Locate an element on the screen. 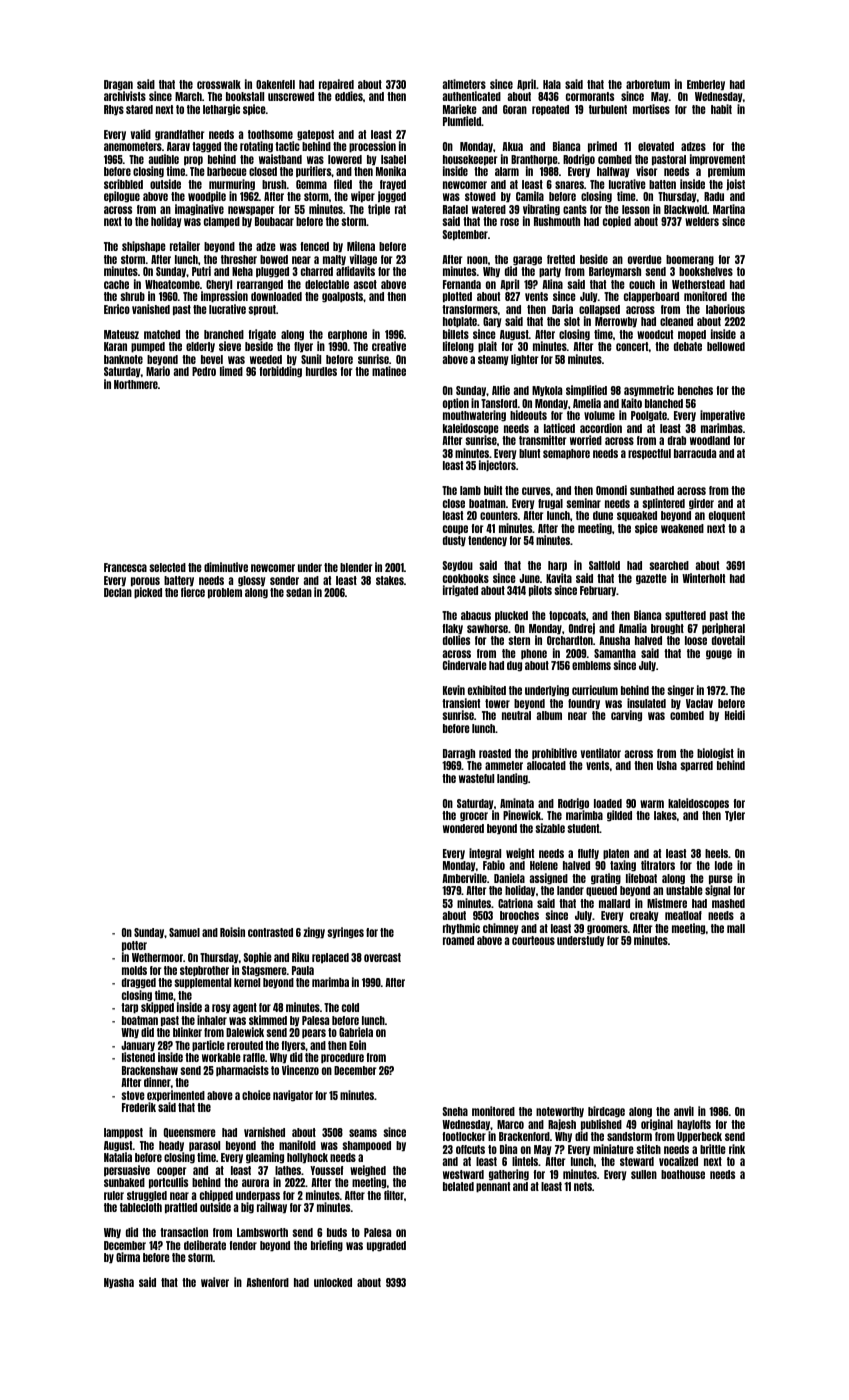 The height and width of the screenshot is (1400, 849). habit is located at coordinates (721, 109).
